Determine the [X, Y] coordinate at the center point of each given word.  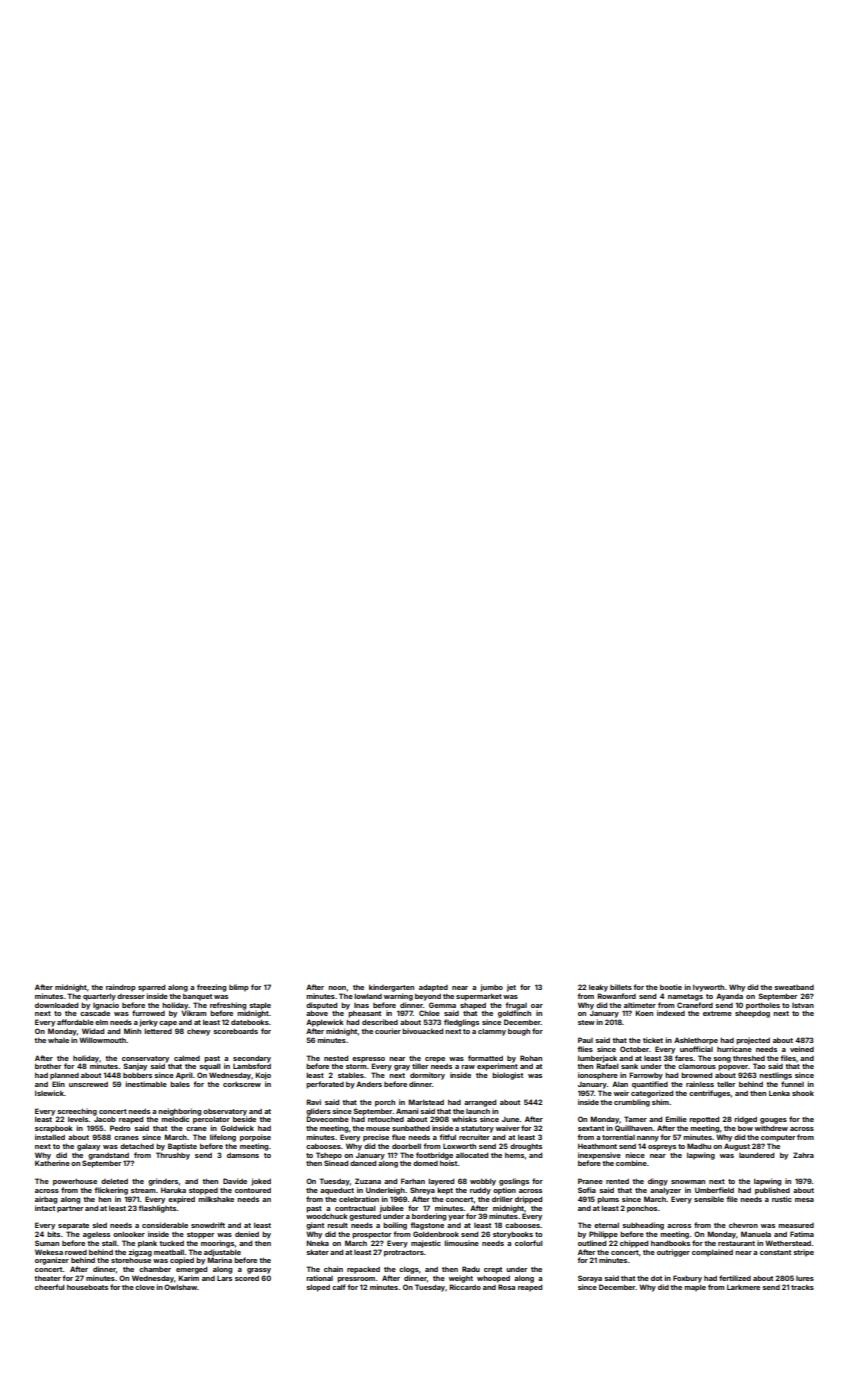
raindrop [121, 988]
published [772, 1191]
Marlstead [426, 1102]
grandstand [108, 1156]
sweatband [794, 987]
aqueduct [337, 1191]
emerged [191, 1270]
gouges [773, 1121]
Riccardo [465, 1287]
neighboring [179, 1112]
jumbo [491, 988]
